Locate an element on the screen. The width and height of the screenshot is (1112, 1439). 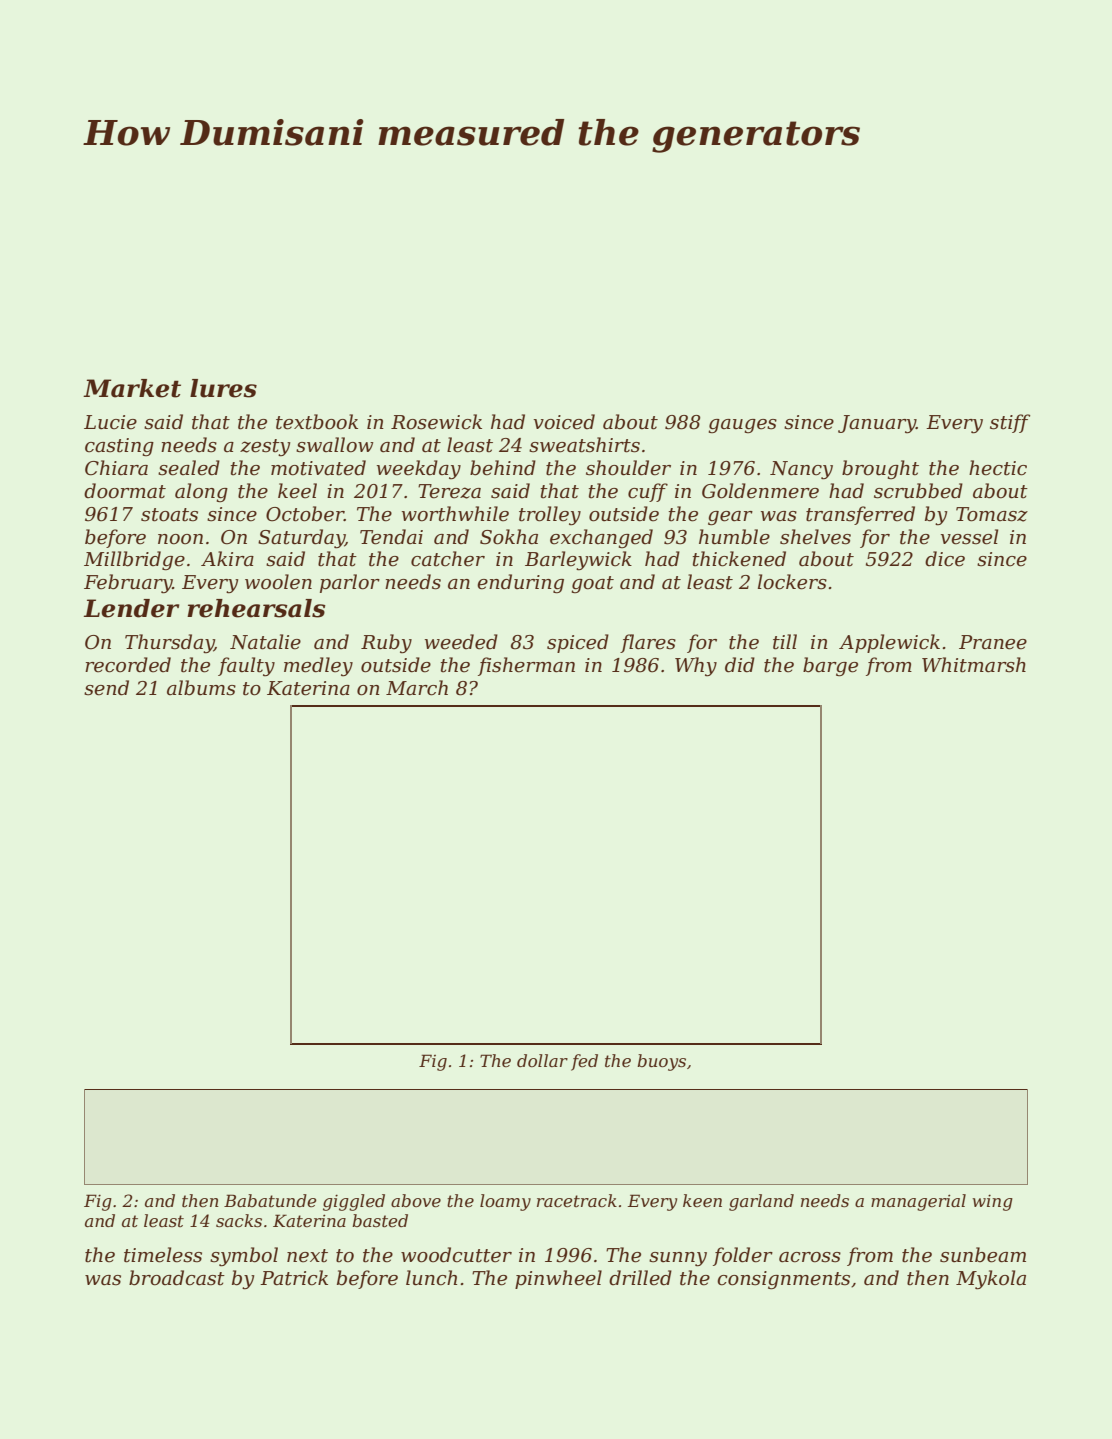
Market is located at coordinates (132, 388).
